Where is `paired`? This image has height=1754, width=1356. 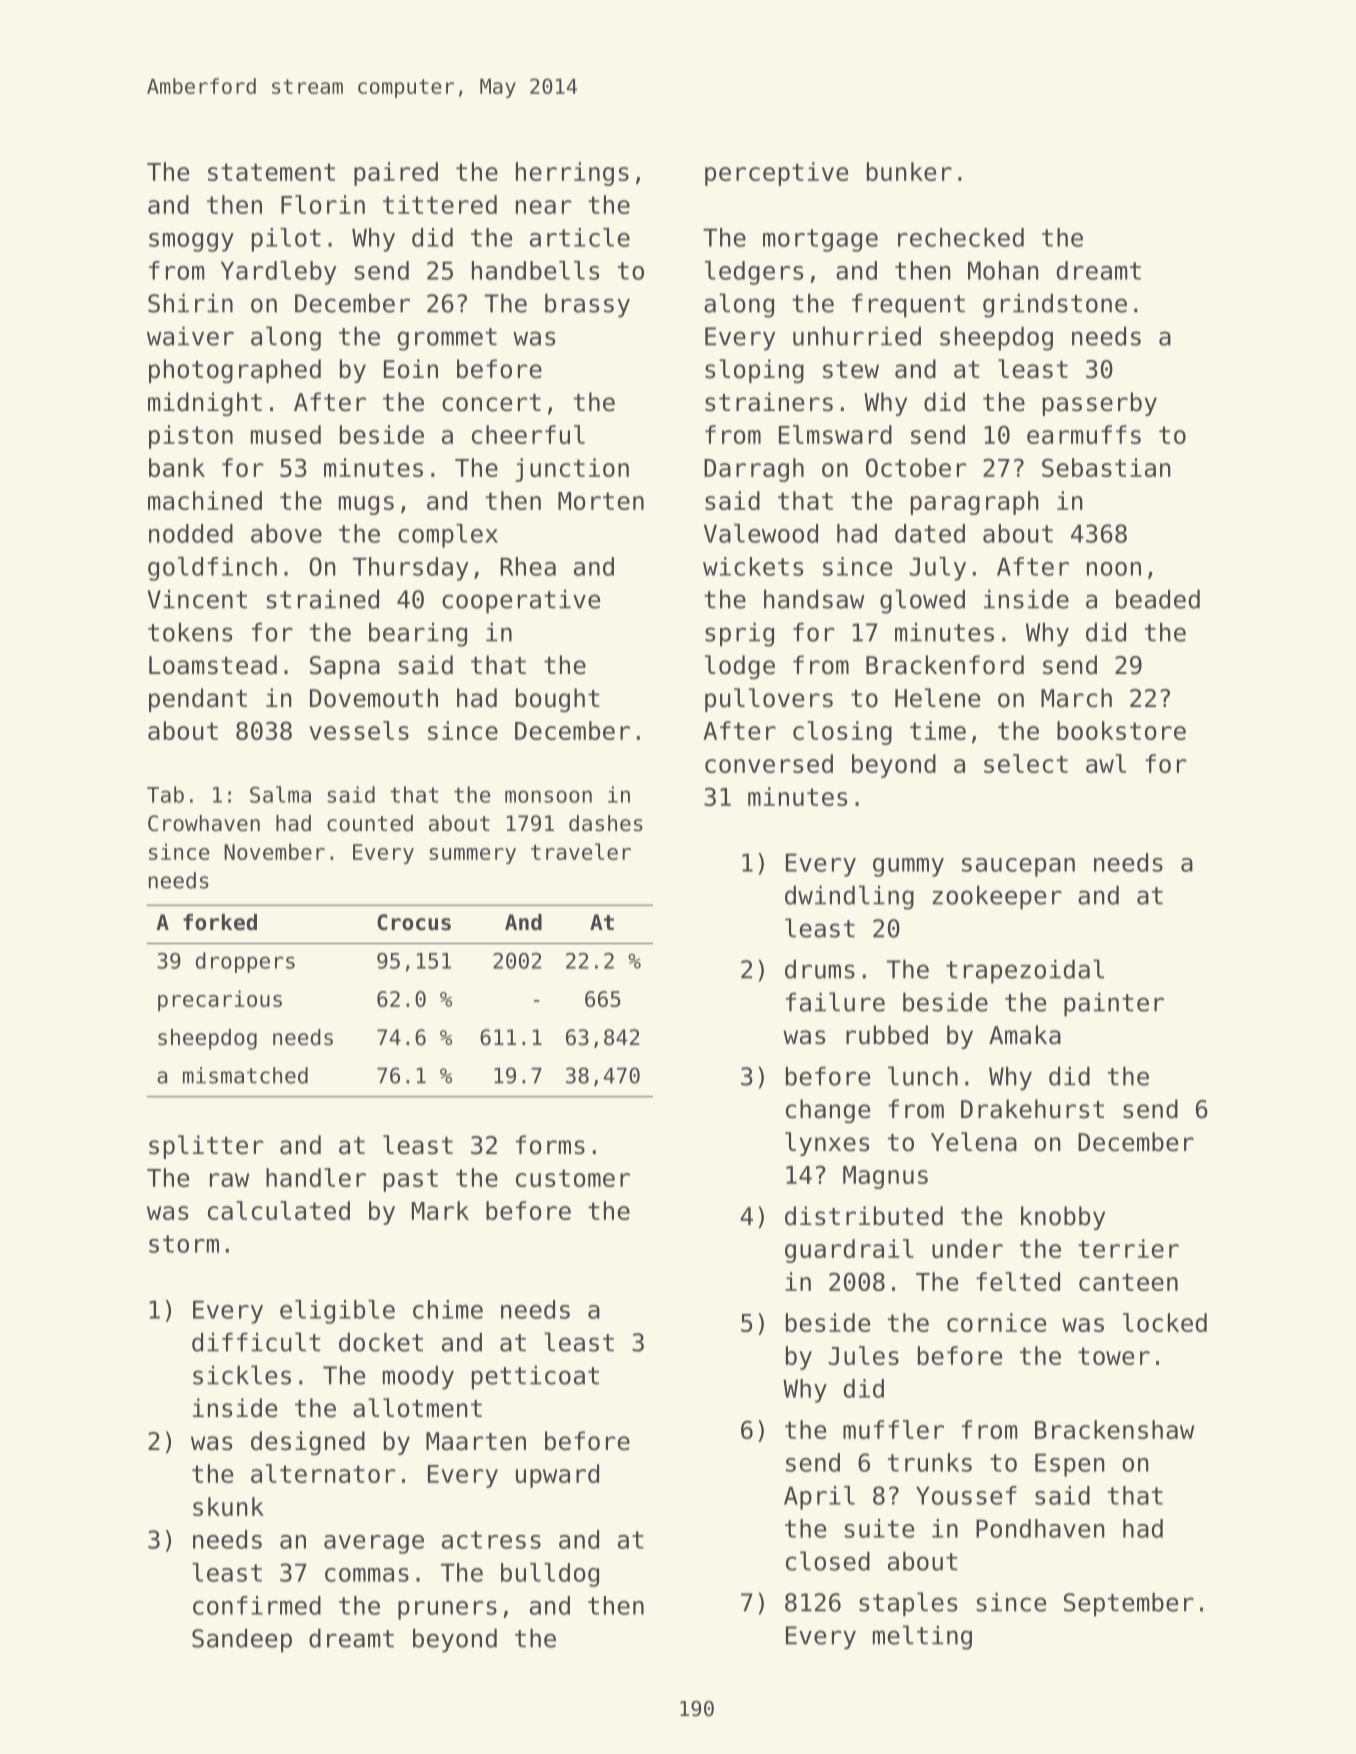 paired is located at coordinates (396, 174).
